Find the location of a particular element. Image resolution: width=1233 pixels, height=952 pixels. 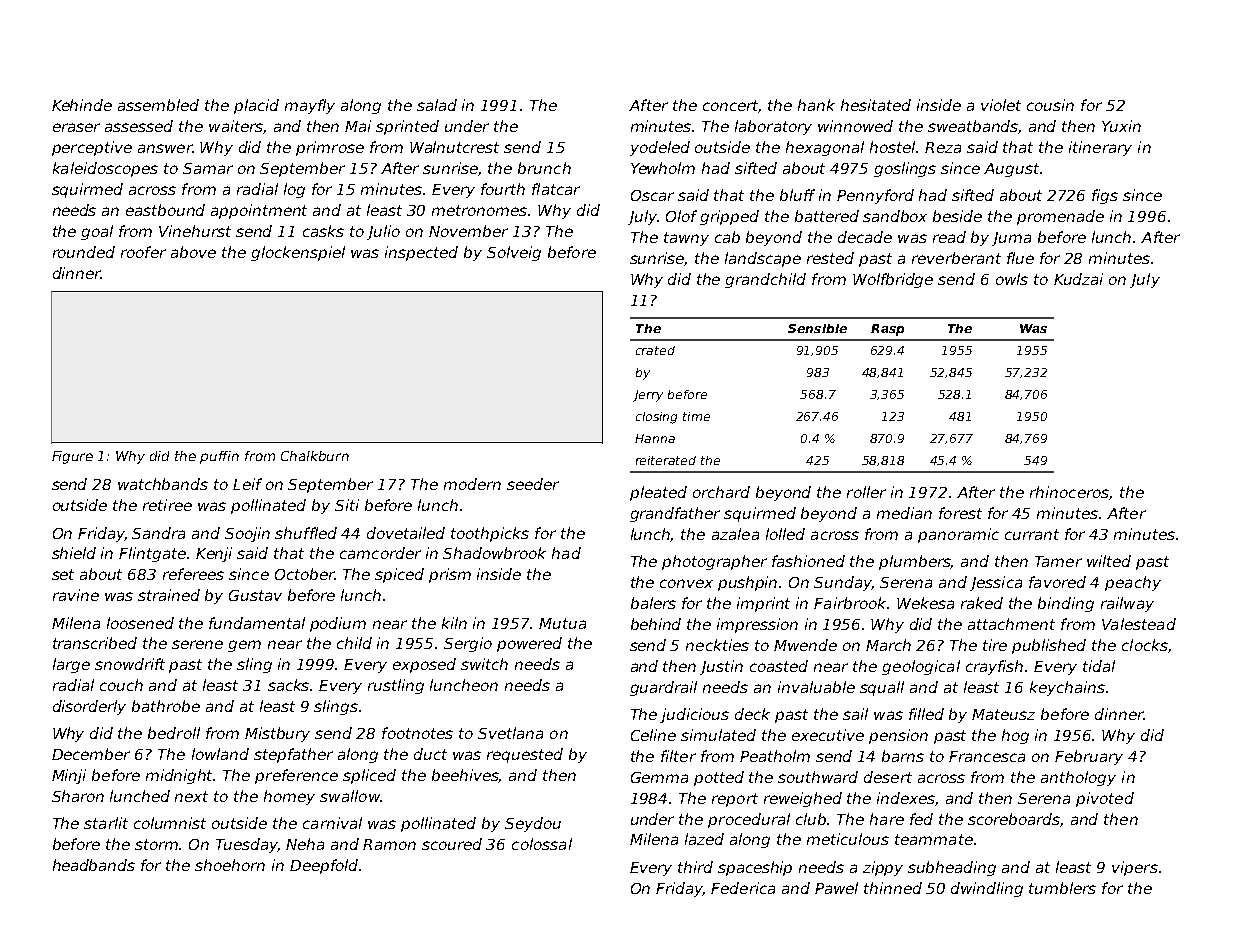

clocks is located at coordinates (1145, 645).
